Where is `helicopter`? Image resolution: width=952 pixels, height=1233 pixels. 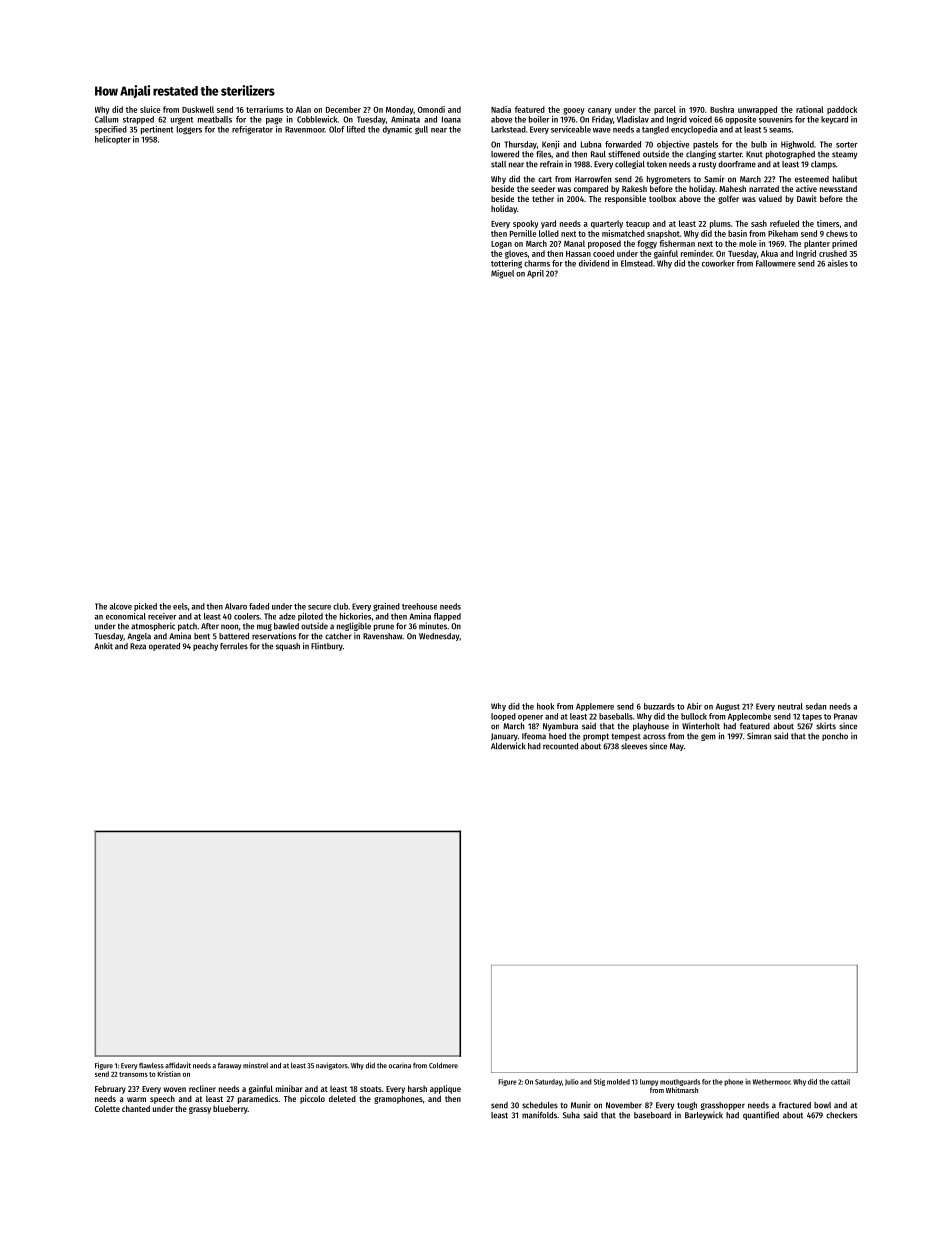 helicopter is located at coordinates (113, 140).
